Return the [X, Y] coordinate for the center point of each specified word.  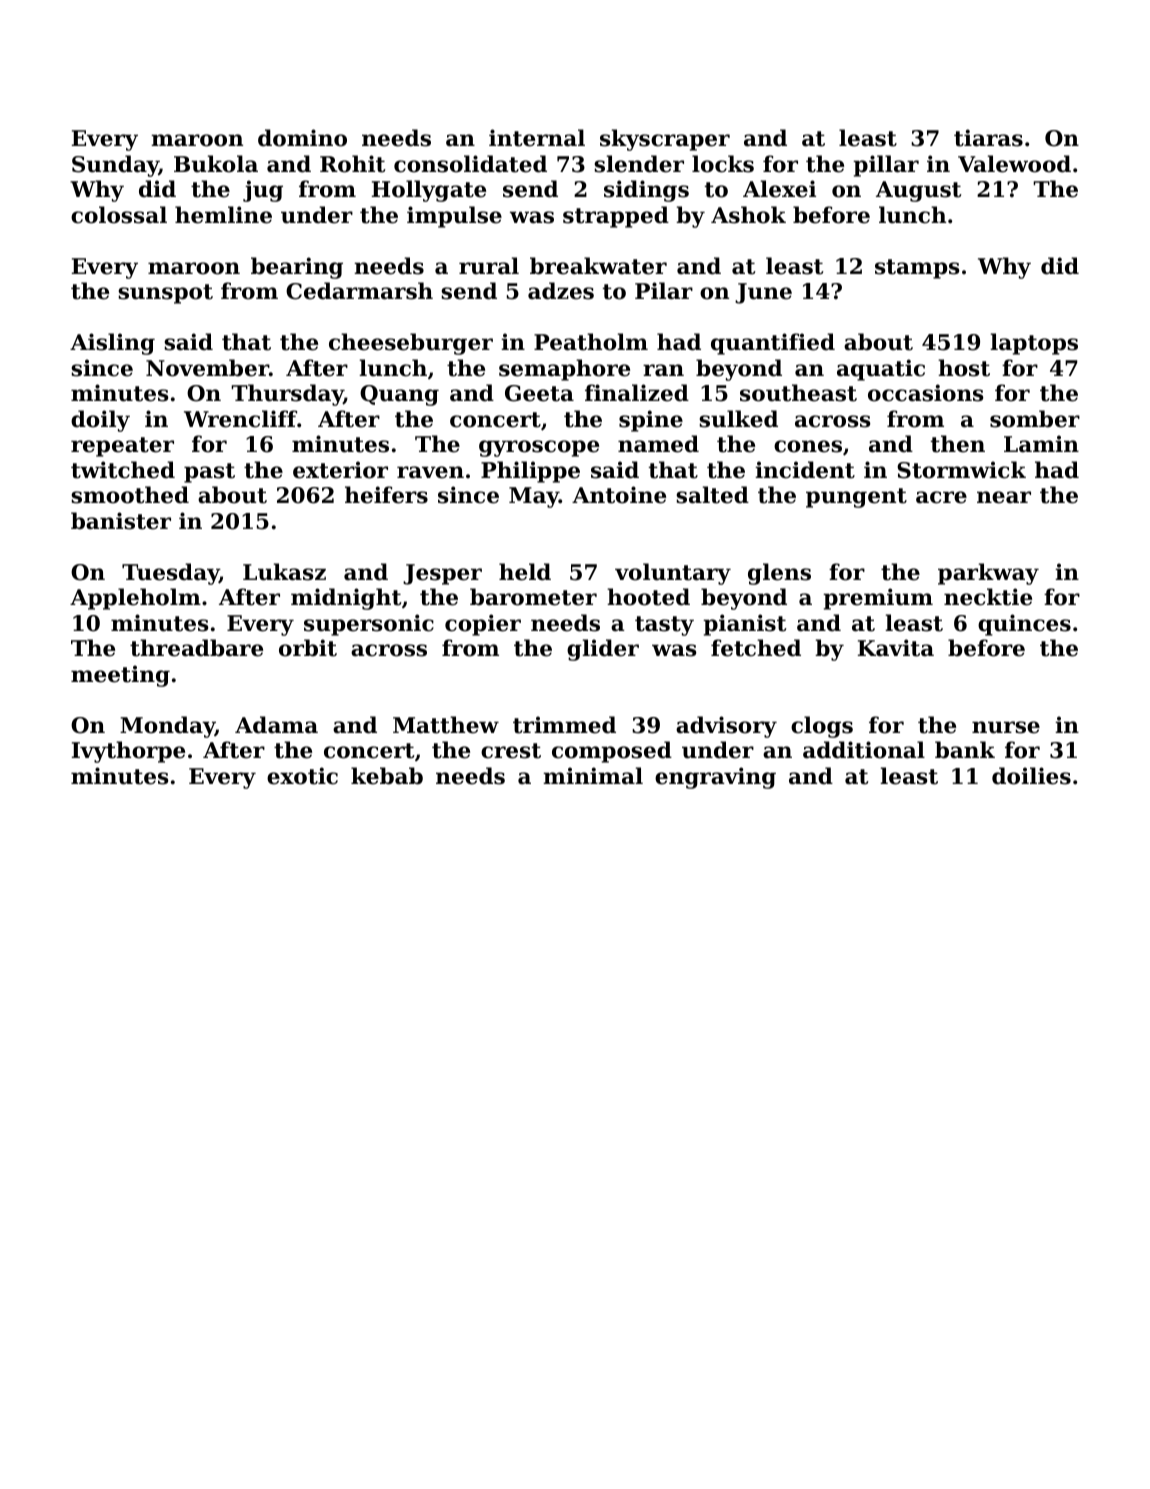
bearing [297, 268]
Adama [276, 725]
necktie [988, 597]
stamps [917, 269]
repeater [122, 447]
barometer [533, 597]
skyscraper [665, 140]
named [658, 444]
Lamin [1041, 444]
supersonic [369, 625]
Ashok [748, 215]
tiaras [988, 138]
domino [302, 138]
